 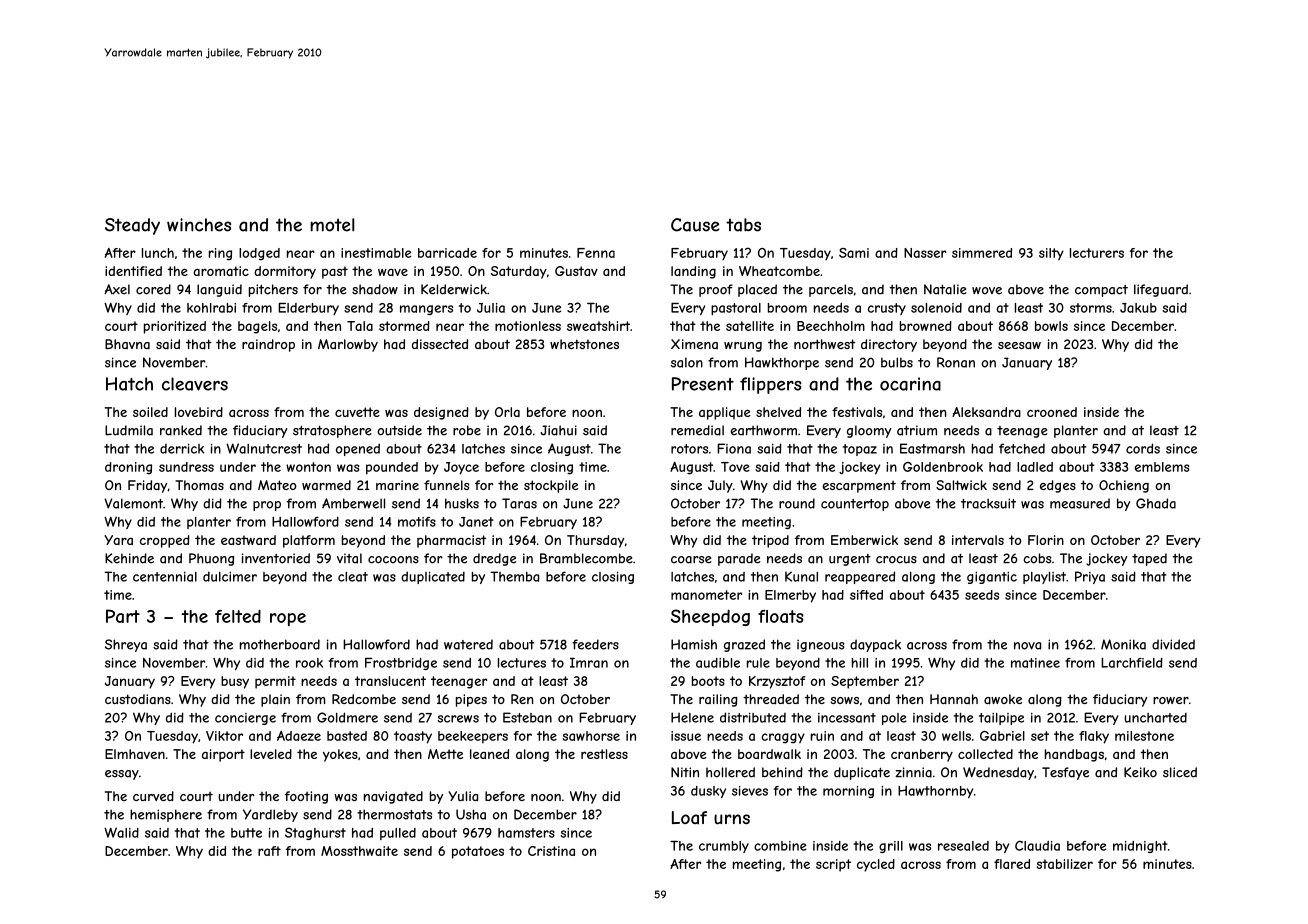 I want to click on watered, so click(x=468, y=644).
